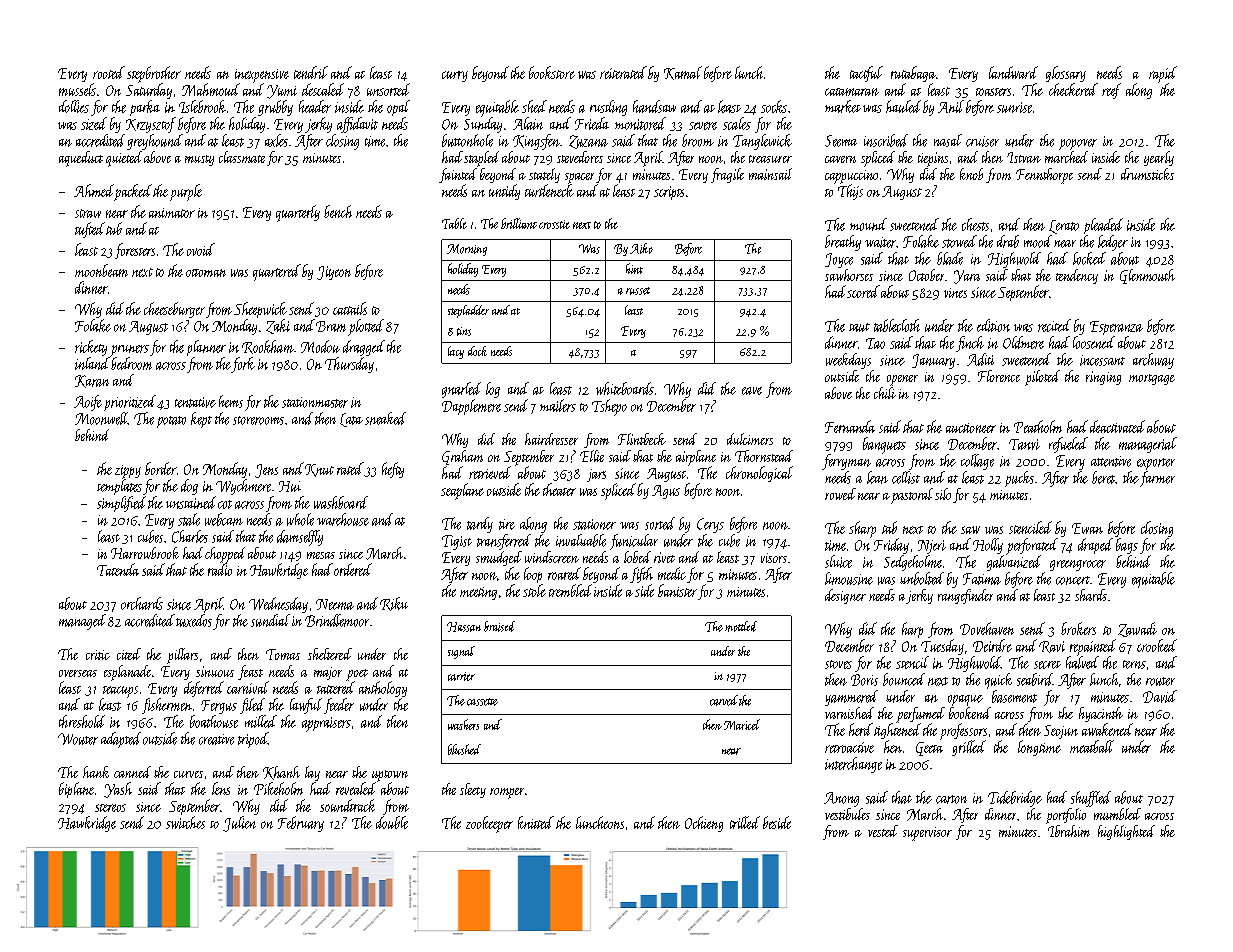  I want to click on musty, so click(199, 160).
